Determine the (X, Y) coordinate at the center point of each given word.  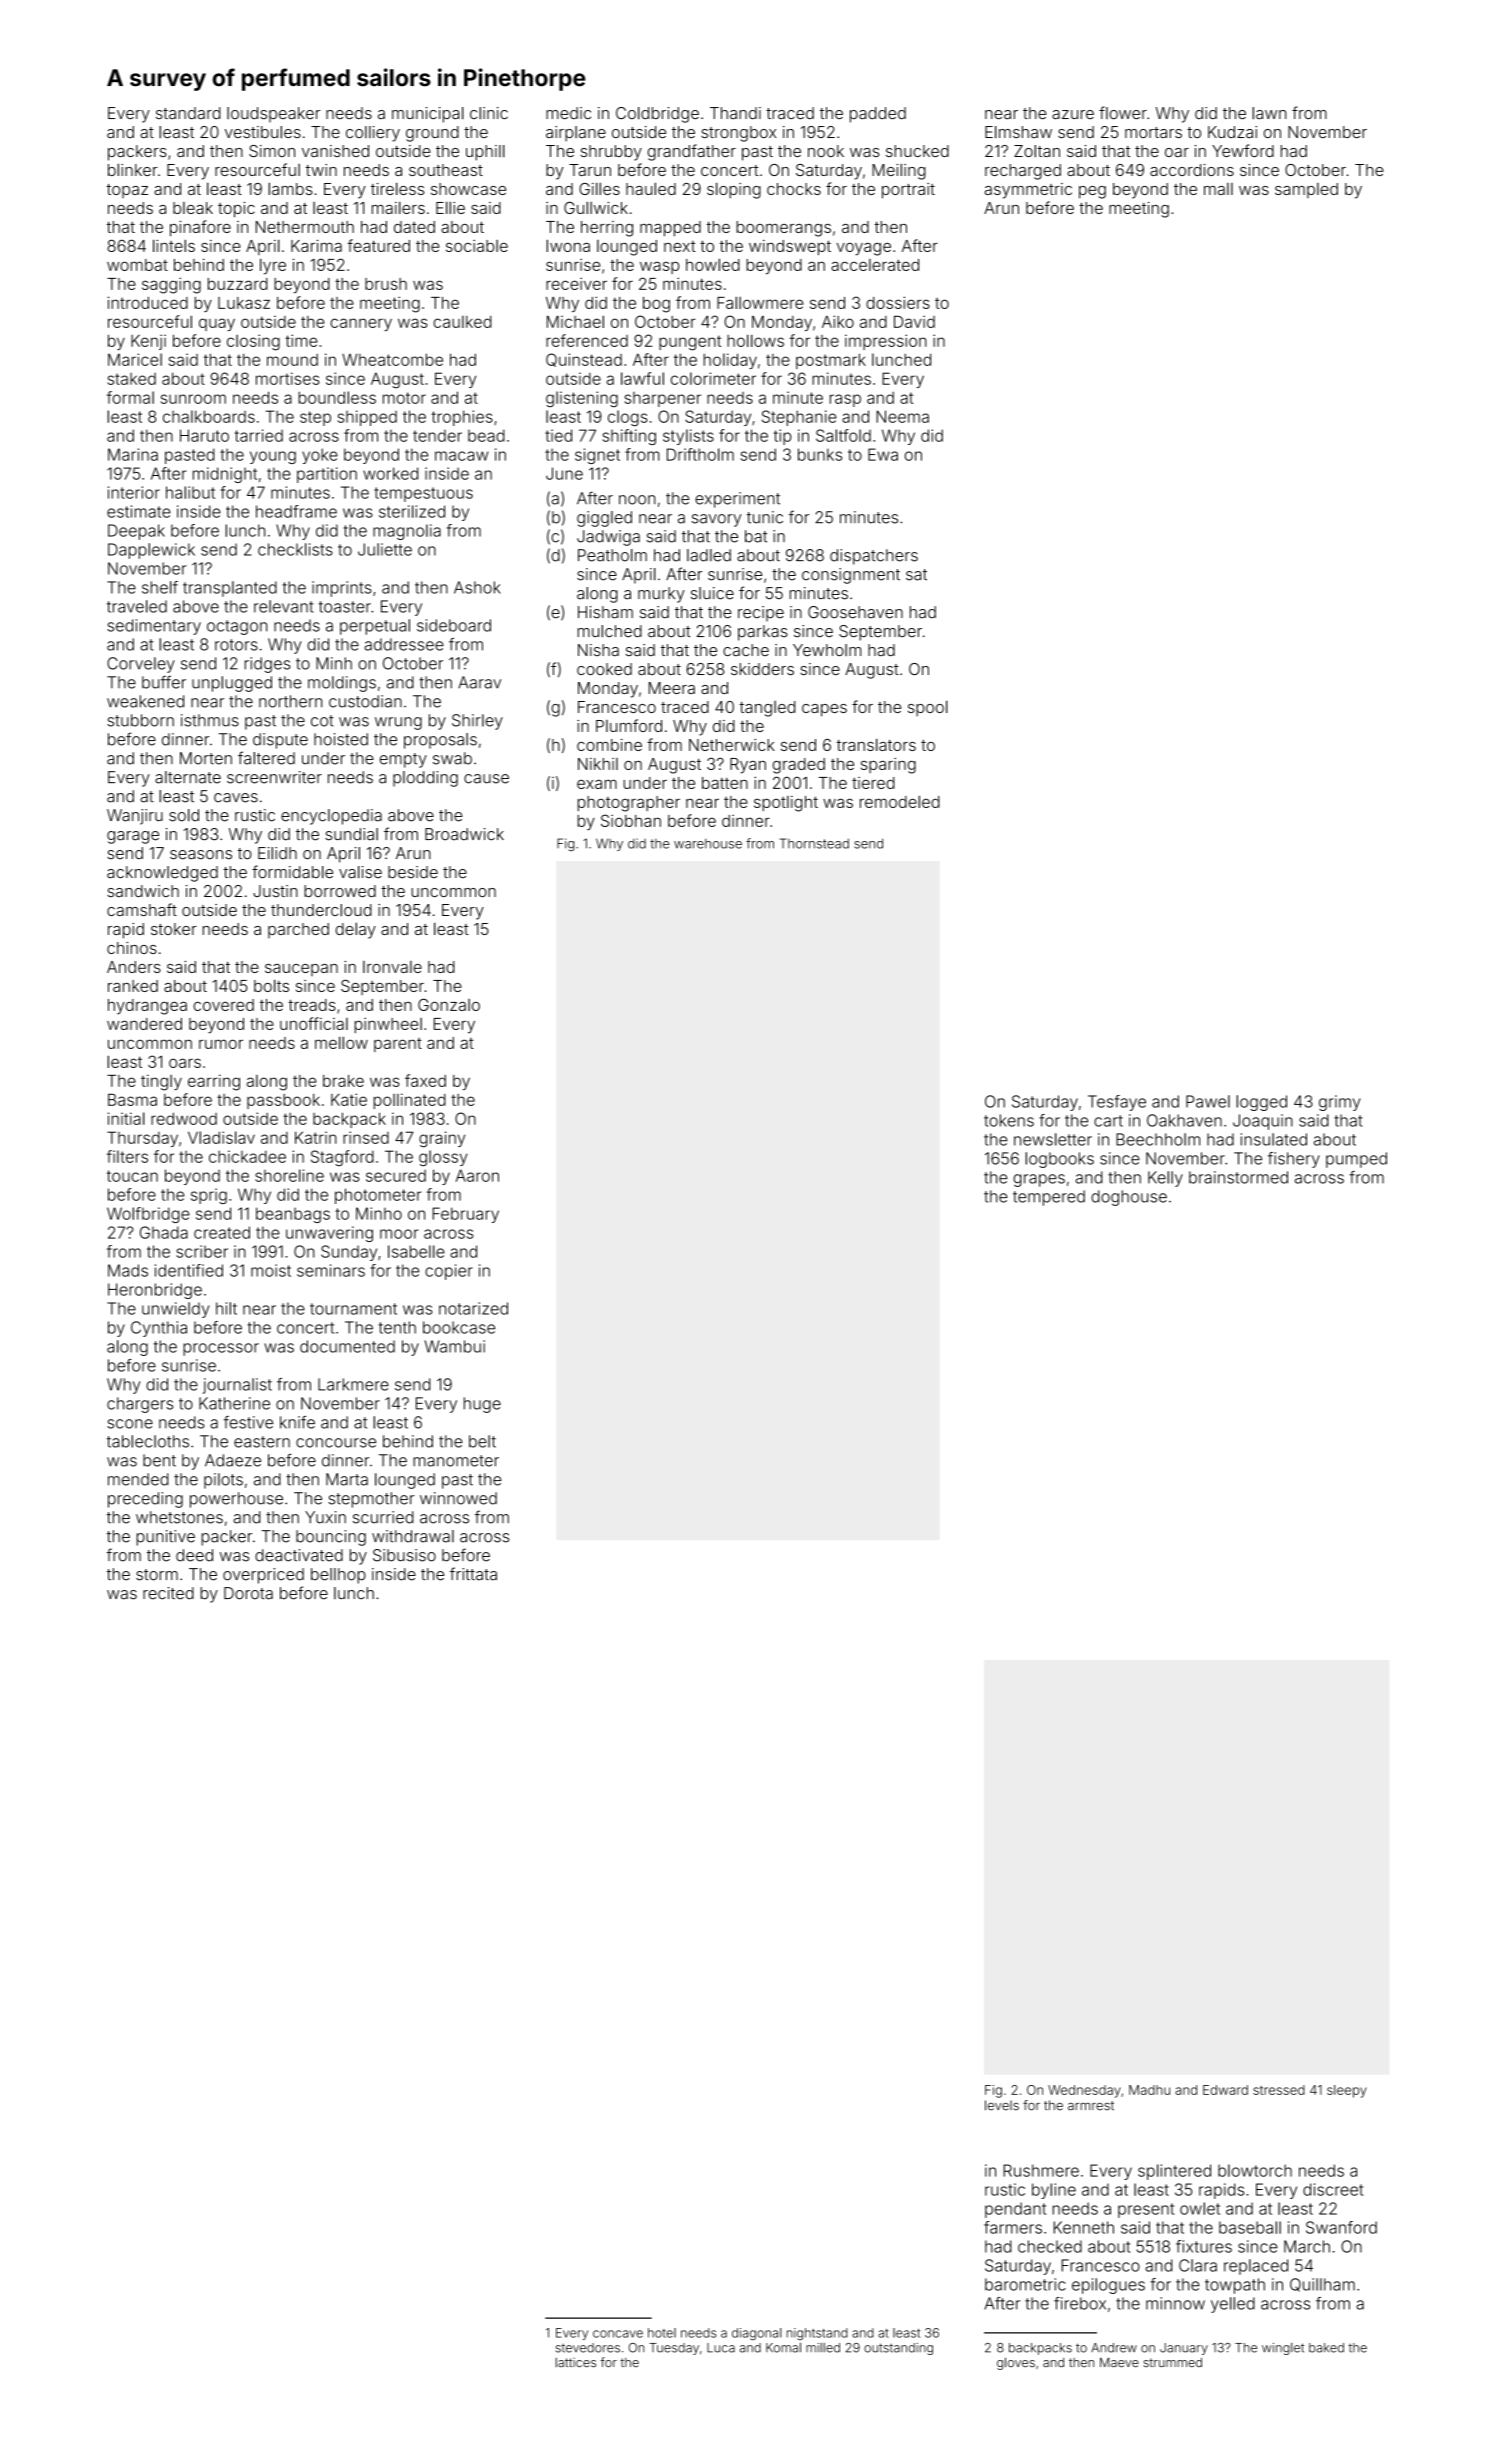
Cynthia (159, 1329)
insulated (1274, 1139)
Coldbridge (657, 115)
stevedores (588, 2348)
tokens (1009, 1120)
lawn (1269, 113)
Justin (275, 891)
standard (188, 113)
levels (1002, 2105)
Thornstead (814, 843)
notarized (473, 1308)
